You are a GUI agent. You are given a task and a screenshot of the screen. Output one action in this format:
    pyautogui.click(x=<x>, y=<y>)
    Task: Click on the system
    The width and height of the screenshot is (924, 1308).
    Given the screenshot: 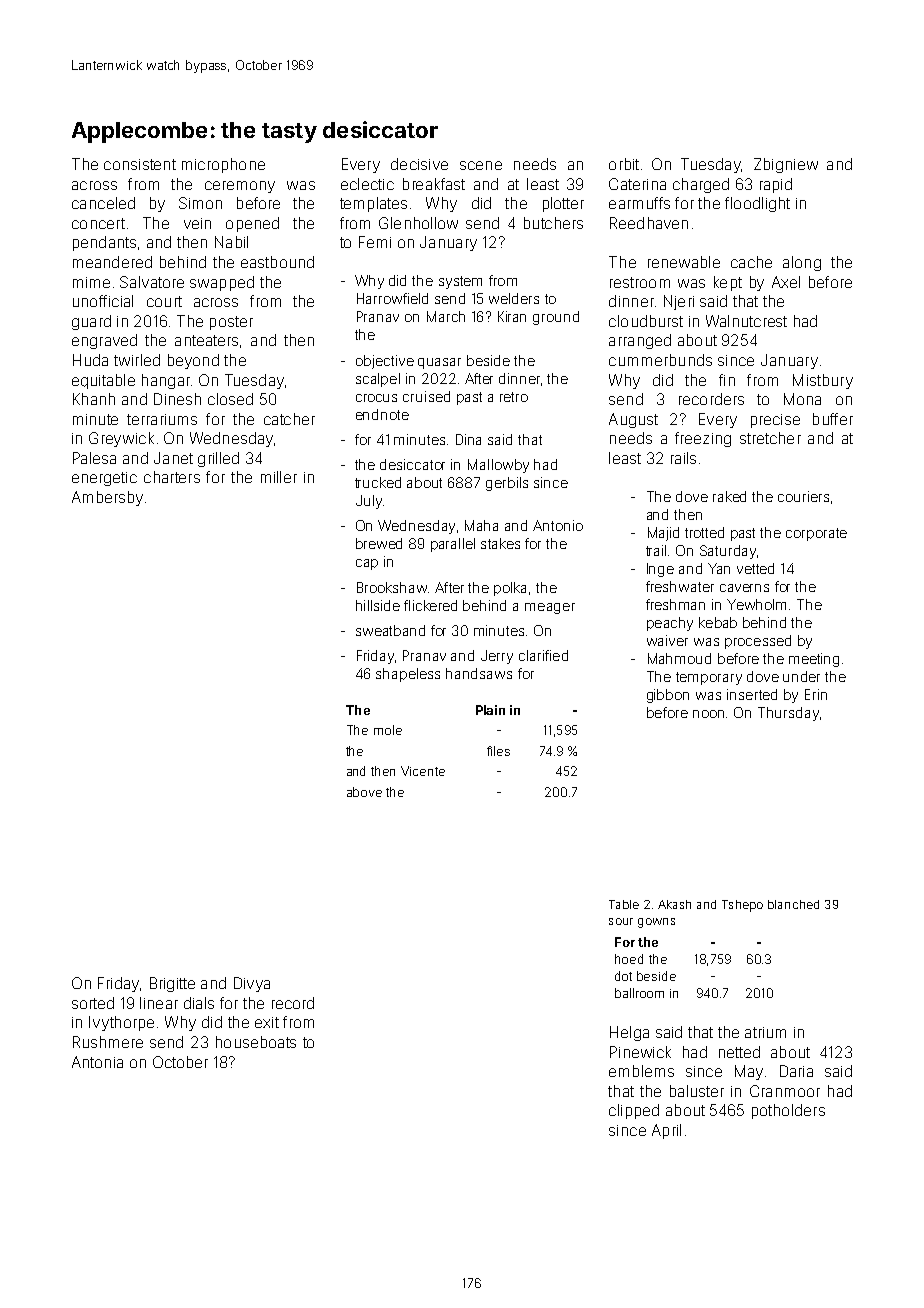 What is the action you would take?
    pyautogui.click(x=460, y=282)
